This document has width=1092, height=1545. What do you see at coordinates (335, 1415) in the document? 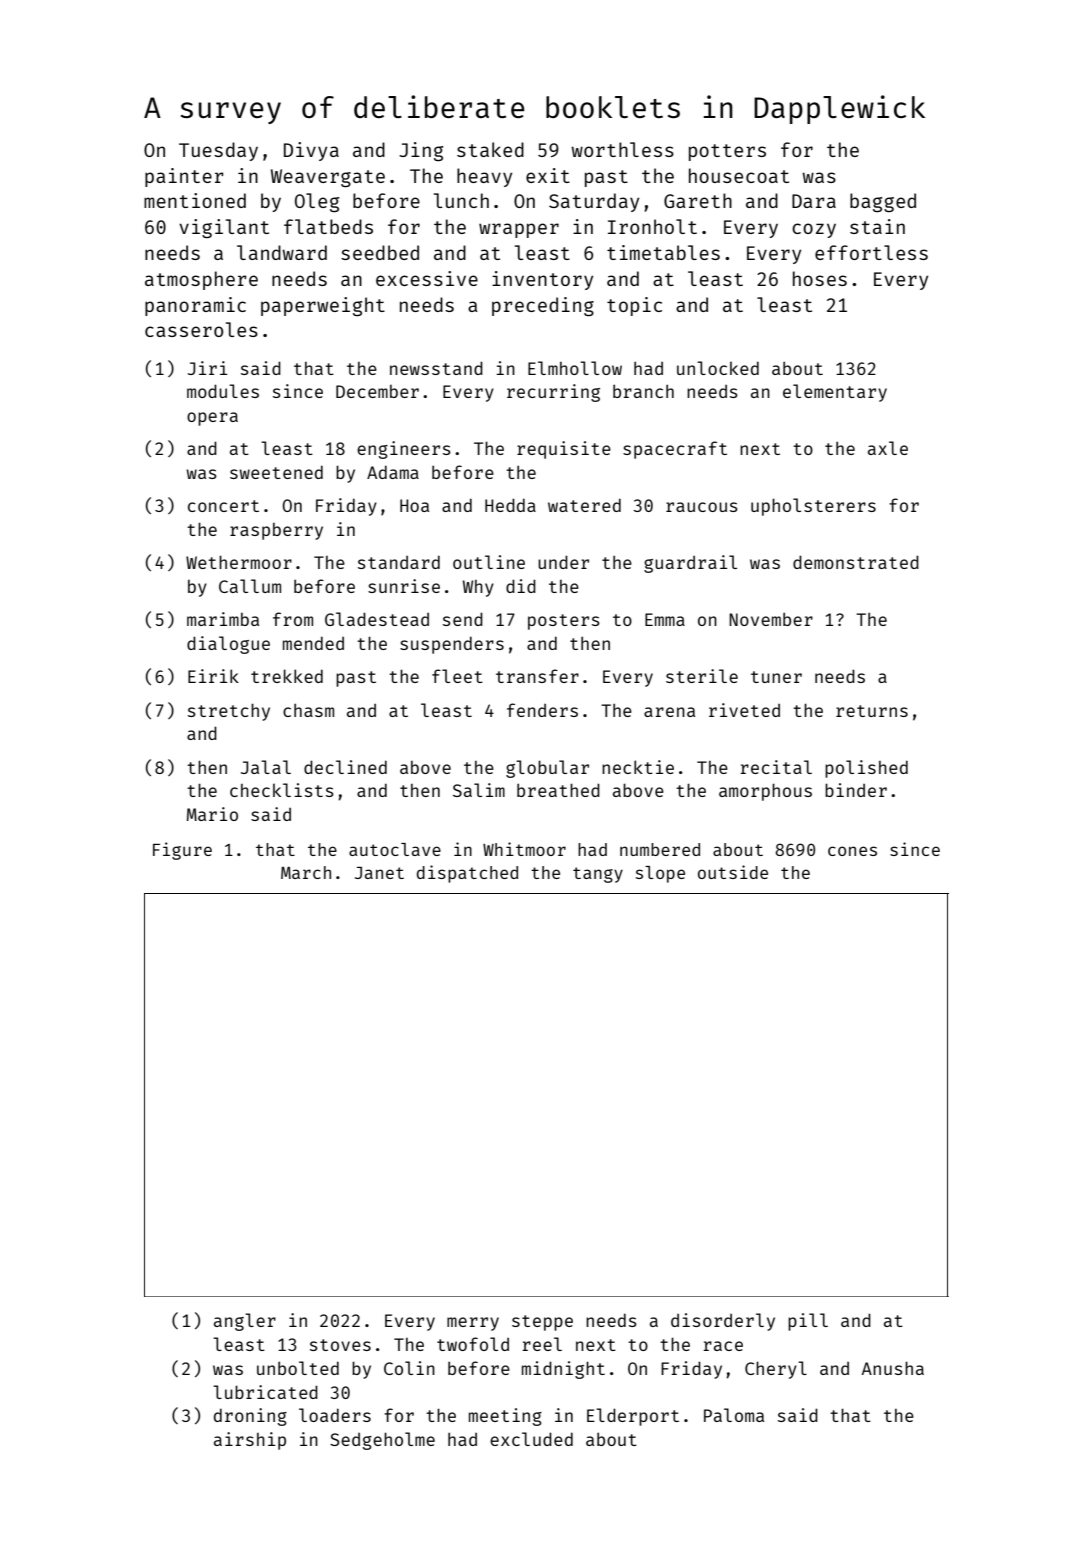
I see `loaders` at bounding box center [335, 1415].
